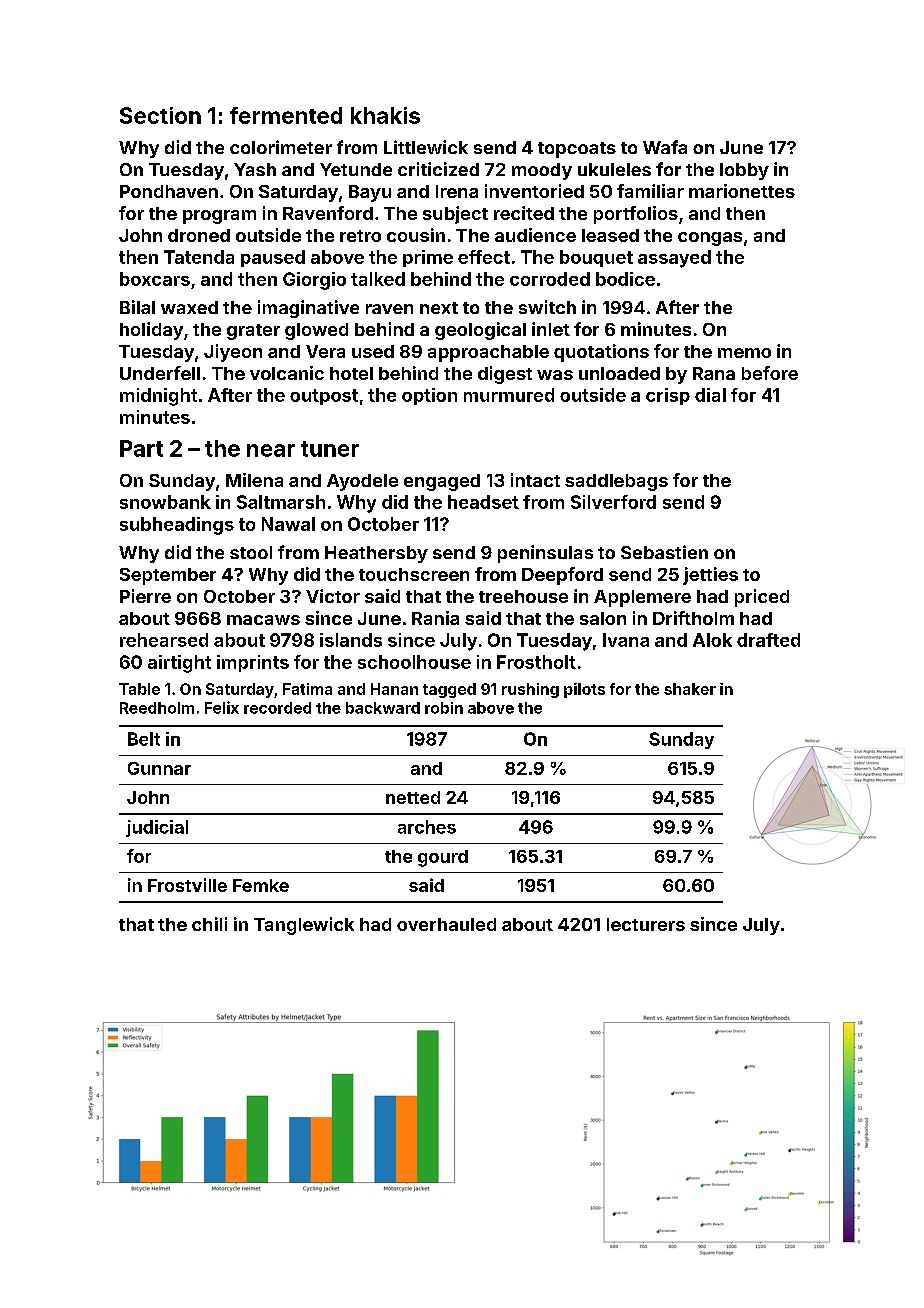  Describe the element at coordinates (255, 169) in the document. I see `Yash` at that location.
